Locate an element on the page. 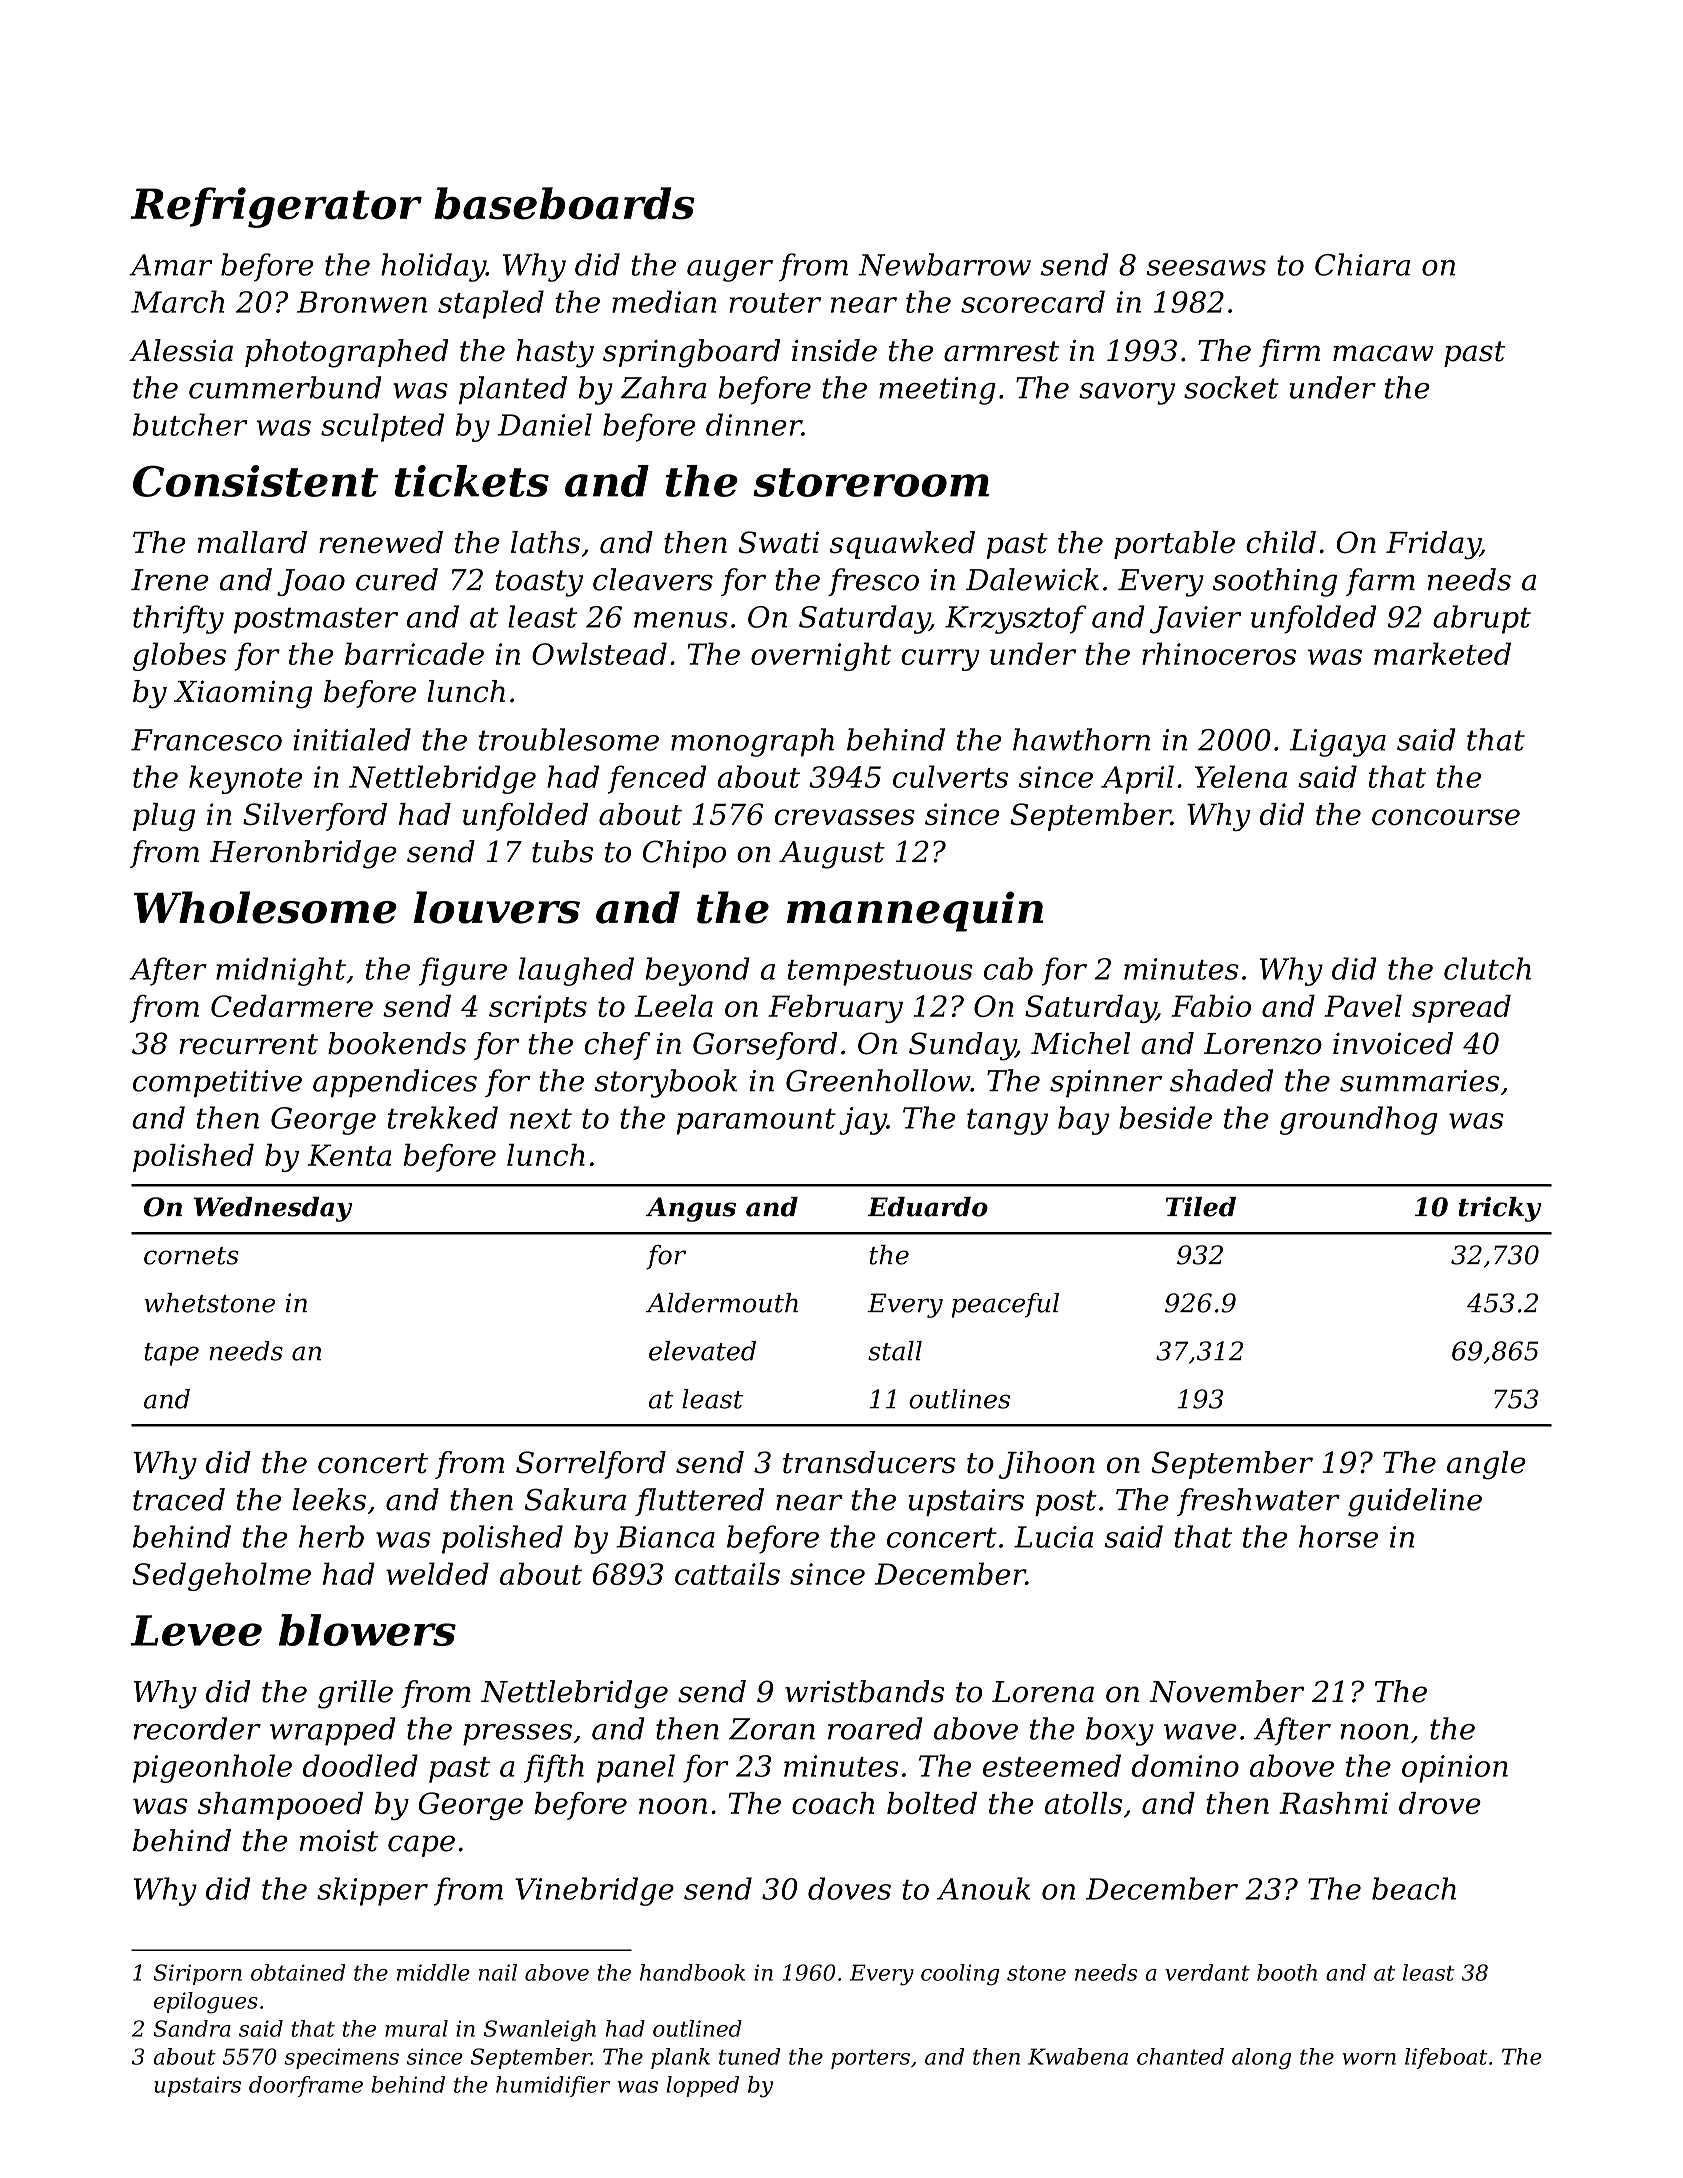 The image size is (1683, 2178). guideline is located at coordinates (1415, 1502).
